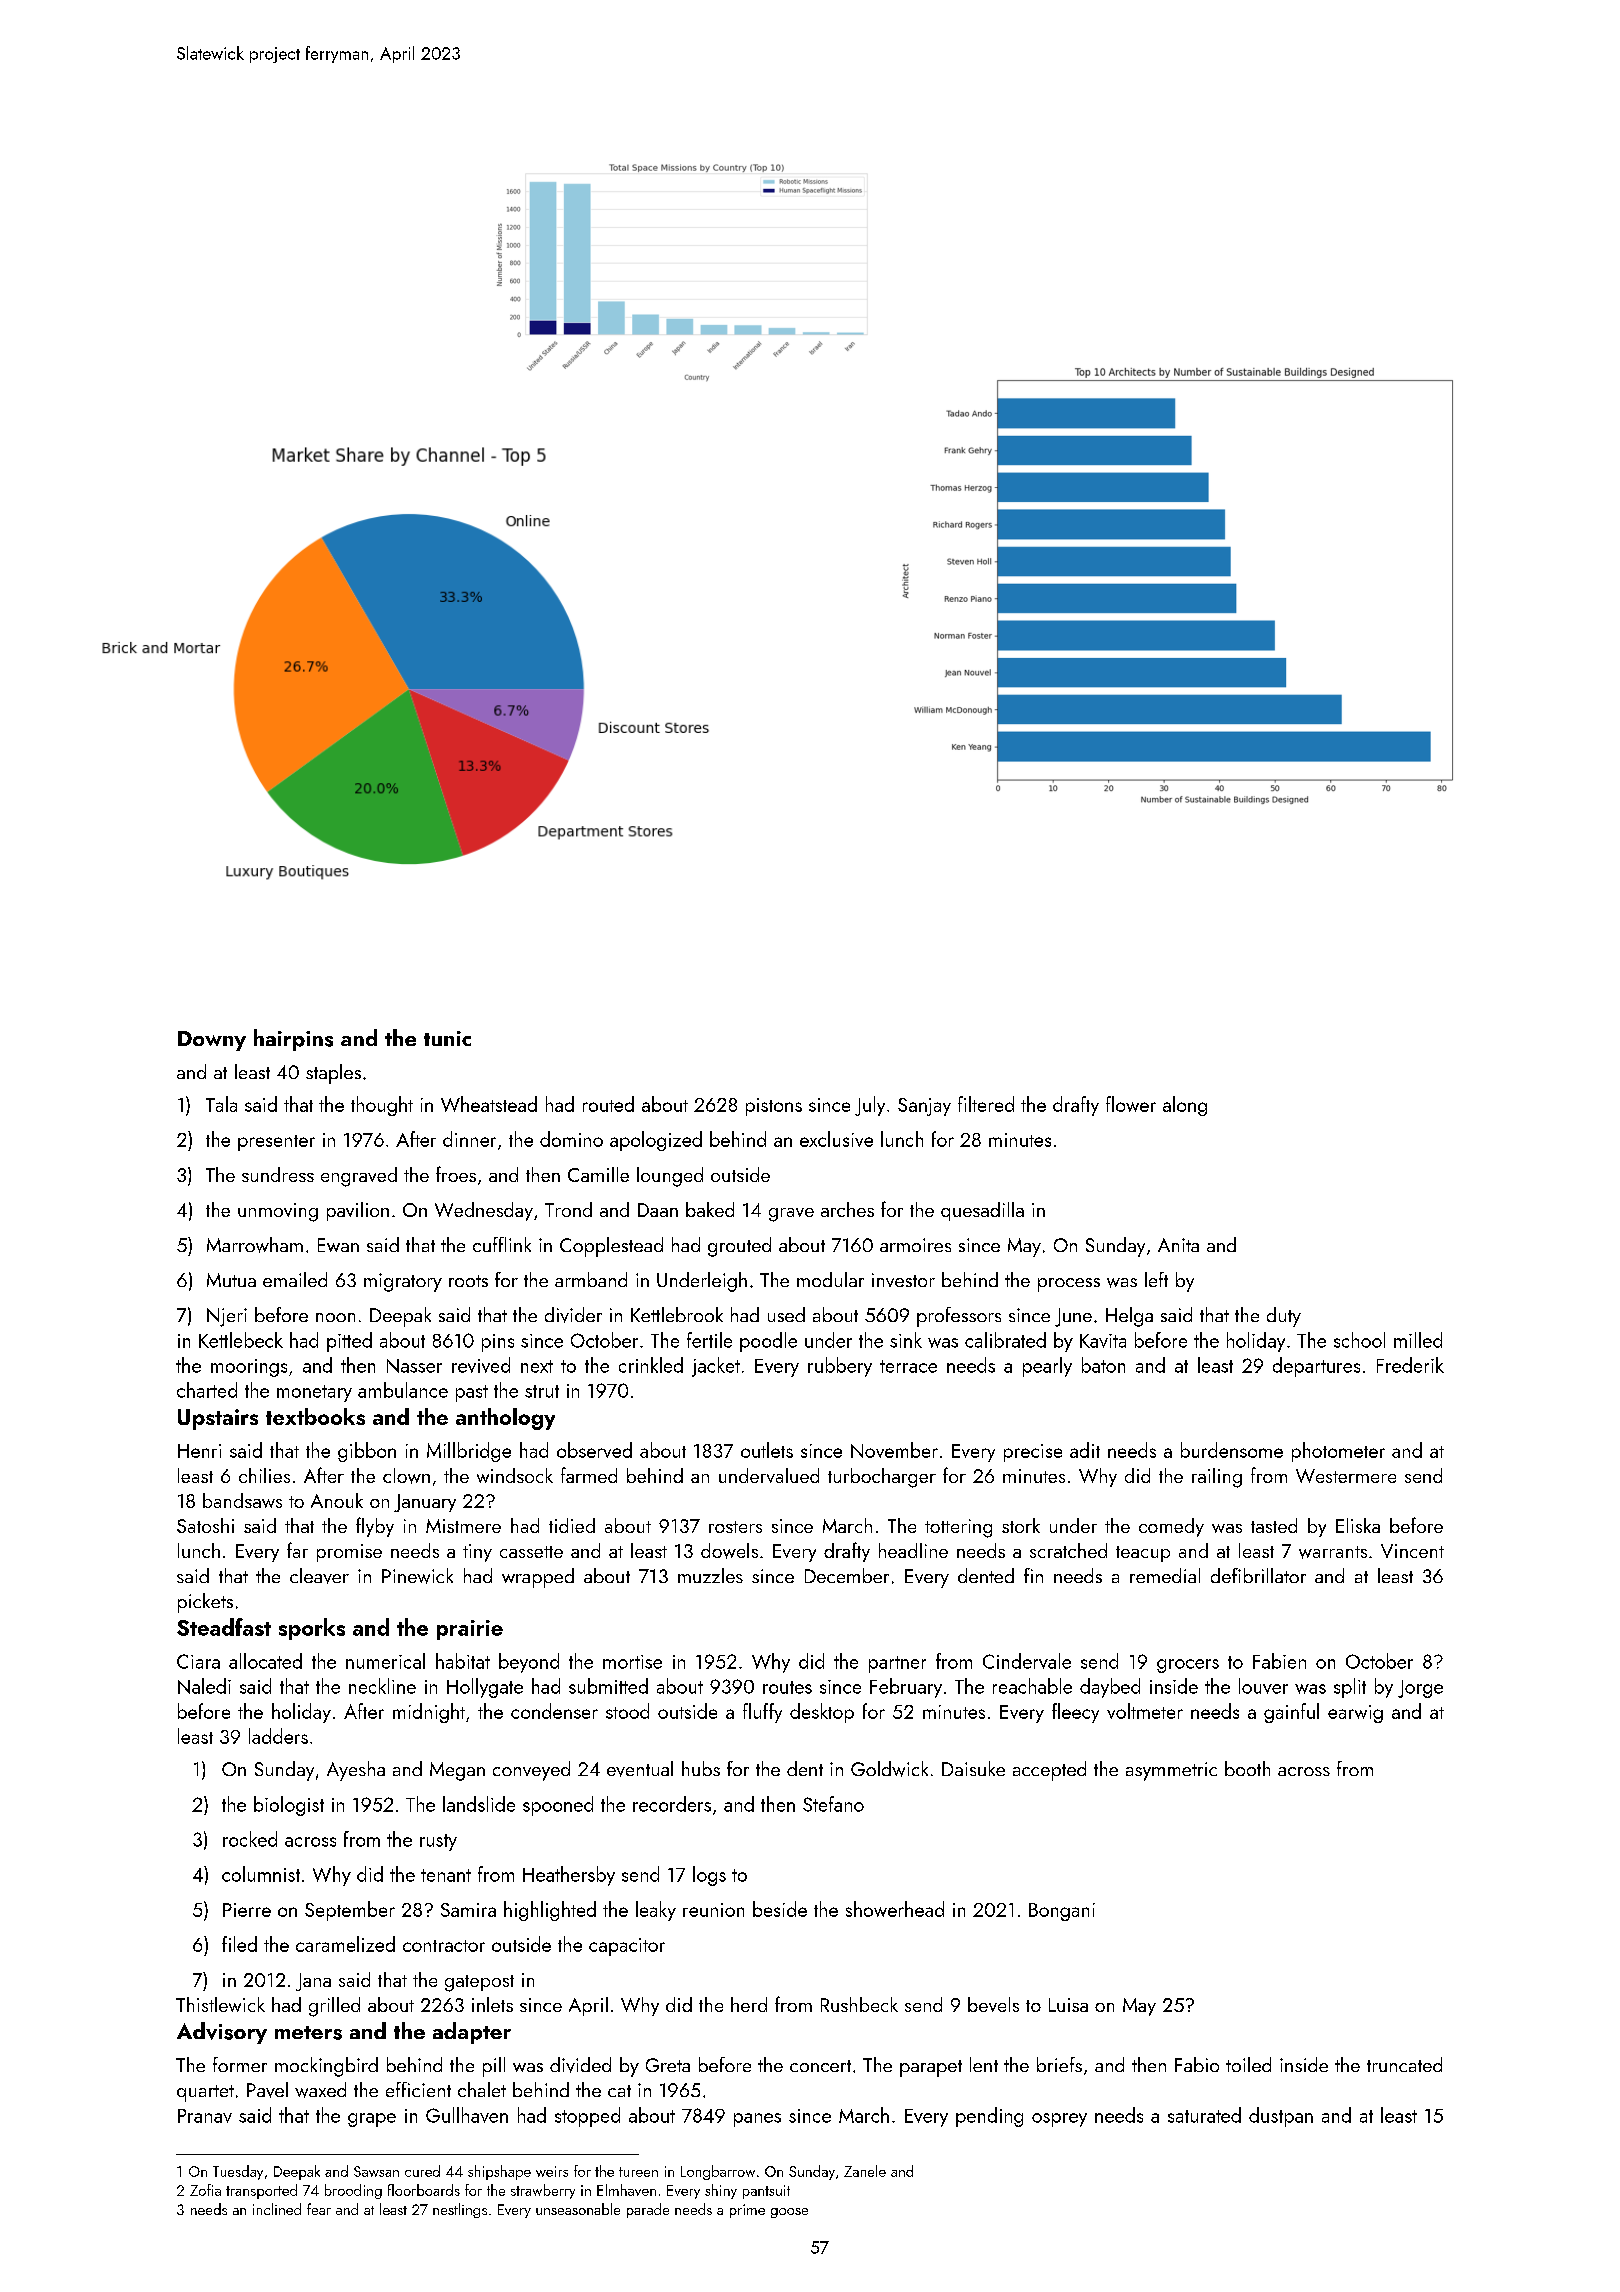 This image has height=2292, width=1620. What do you see at coordinates (1359, 1340) in the image?
I see `school` at bounding box center [1359, 1340].
